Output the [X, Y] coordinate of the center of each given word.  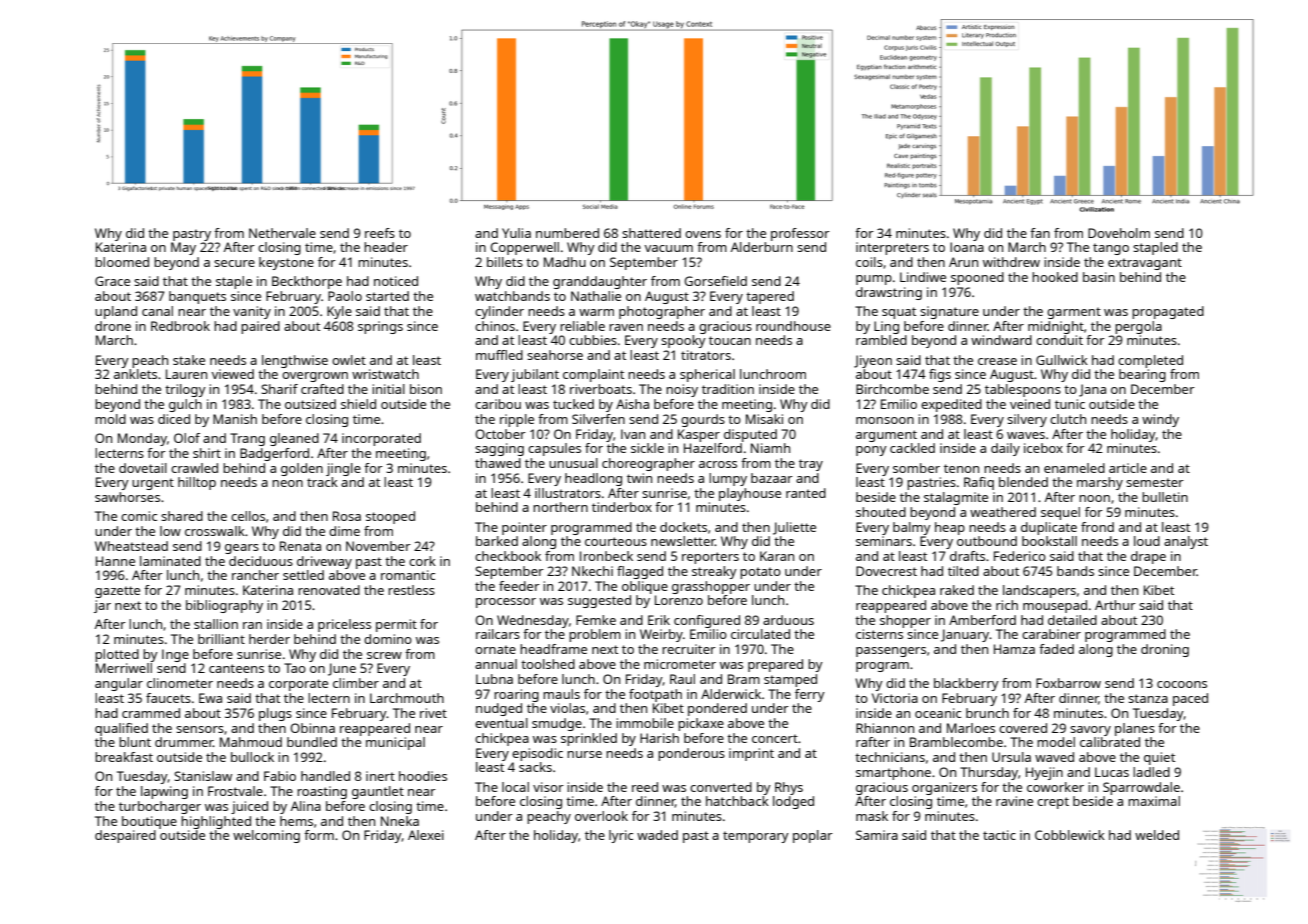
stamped [790, 680]
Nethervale [282, 233]
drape [1148, 557]
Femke [596, 620]
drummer [184, 742]
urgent [153, 484]
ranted [806, 493]
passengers [891, 652]
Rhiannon [885, 728]
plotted [117, 655]
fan [1040, 233]
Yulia [516, 233]
